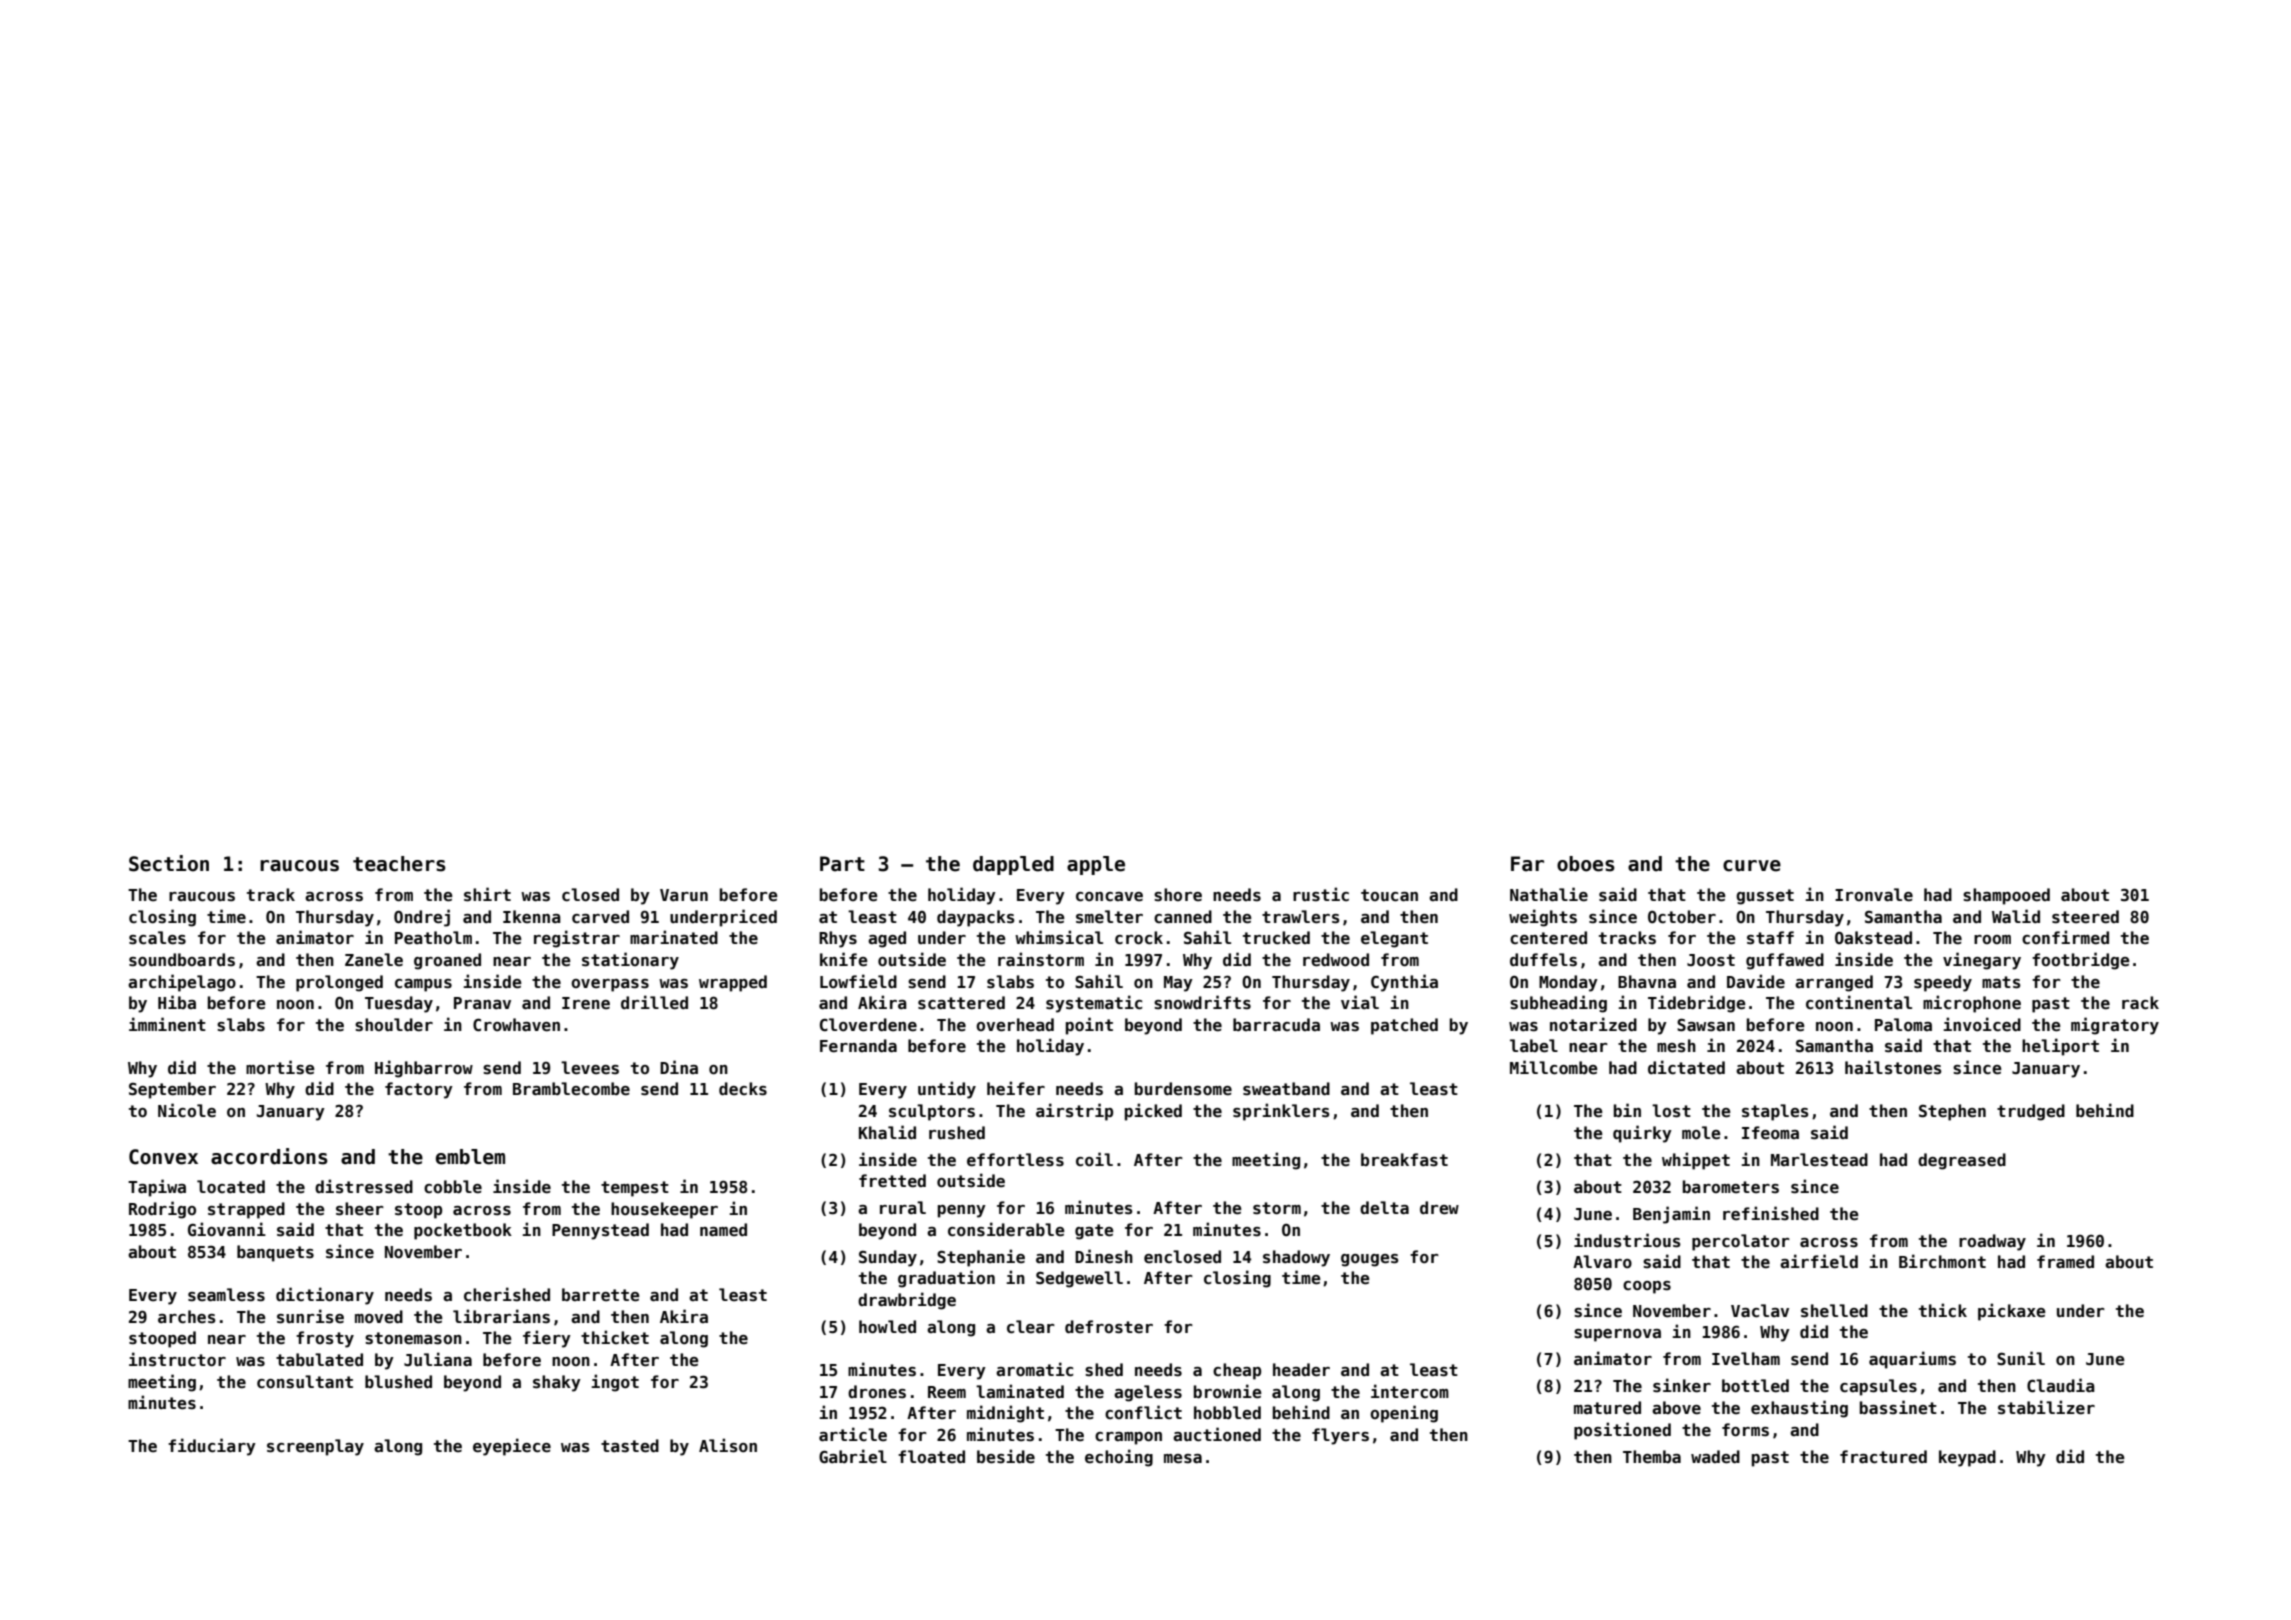 Image resolution: width=2291 pixels, height=1620 pixels. I want to click on teachers, so click(399, 864).
